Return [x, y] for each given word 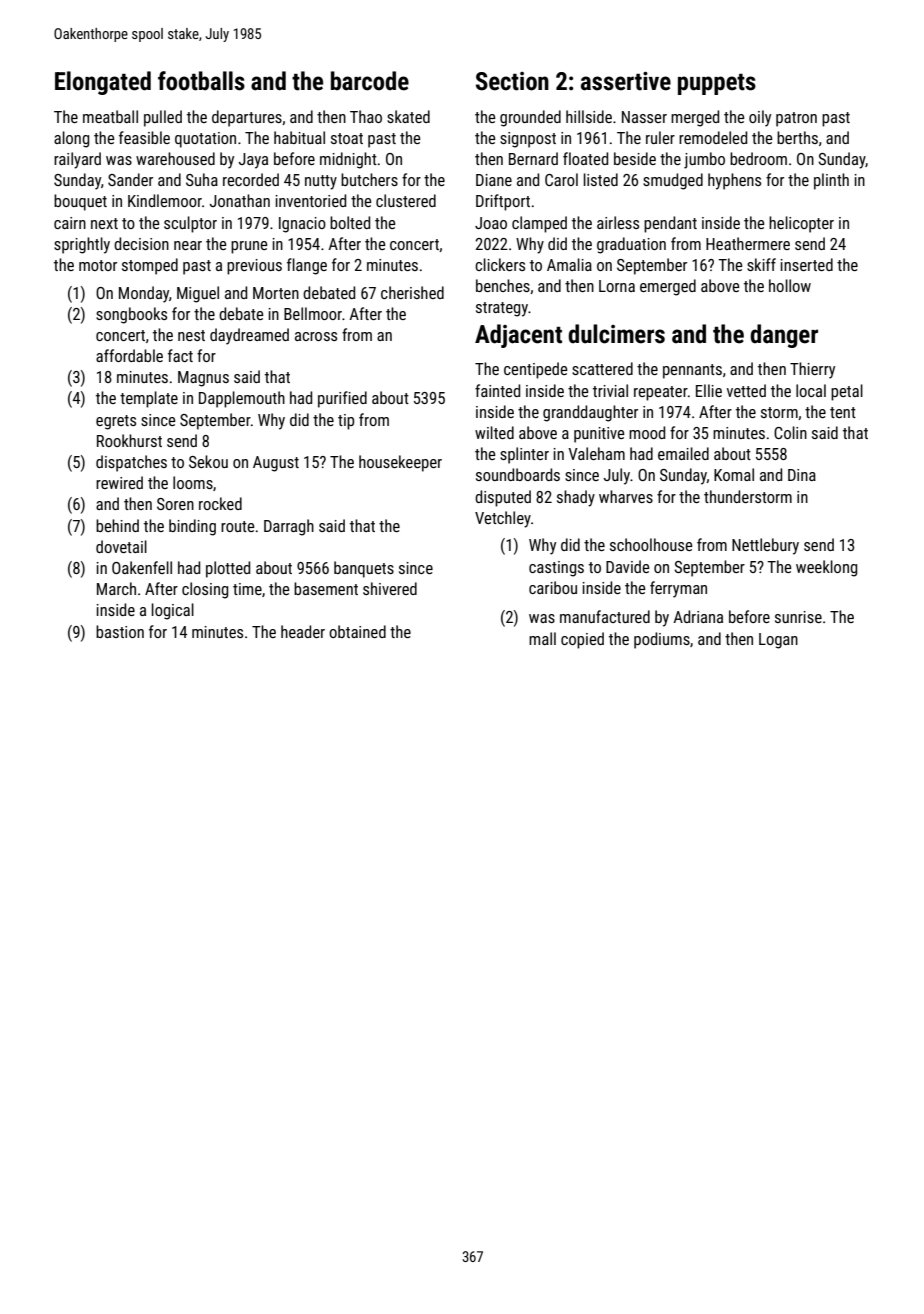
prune [249, 247]
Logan [778, 641]
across [316, 336]
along [71, 139]
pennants [692, 371]
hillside [589, 116]
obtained [357, 631]
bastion [120, 631]
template [149, 399]
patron [796, 119]
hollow [790, 285]
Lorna [617, 286]
